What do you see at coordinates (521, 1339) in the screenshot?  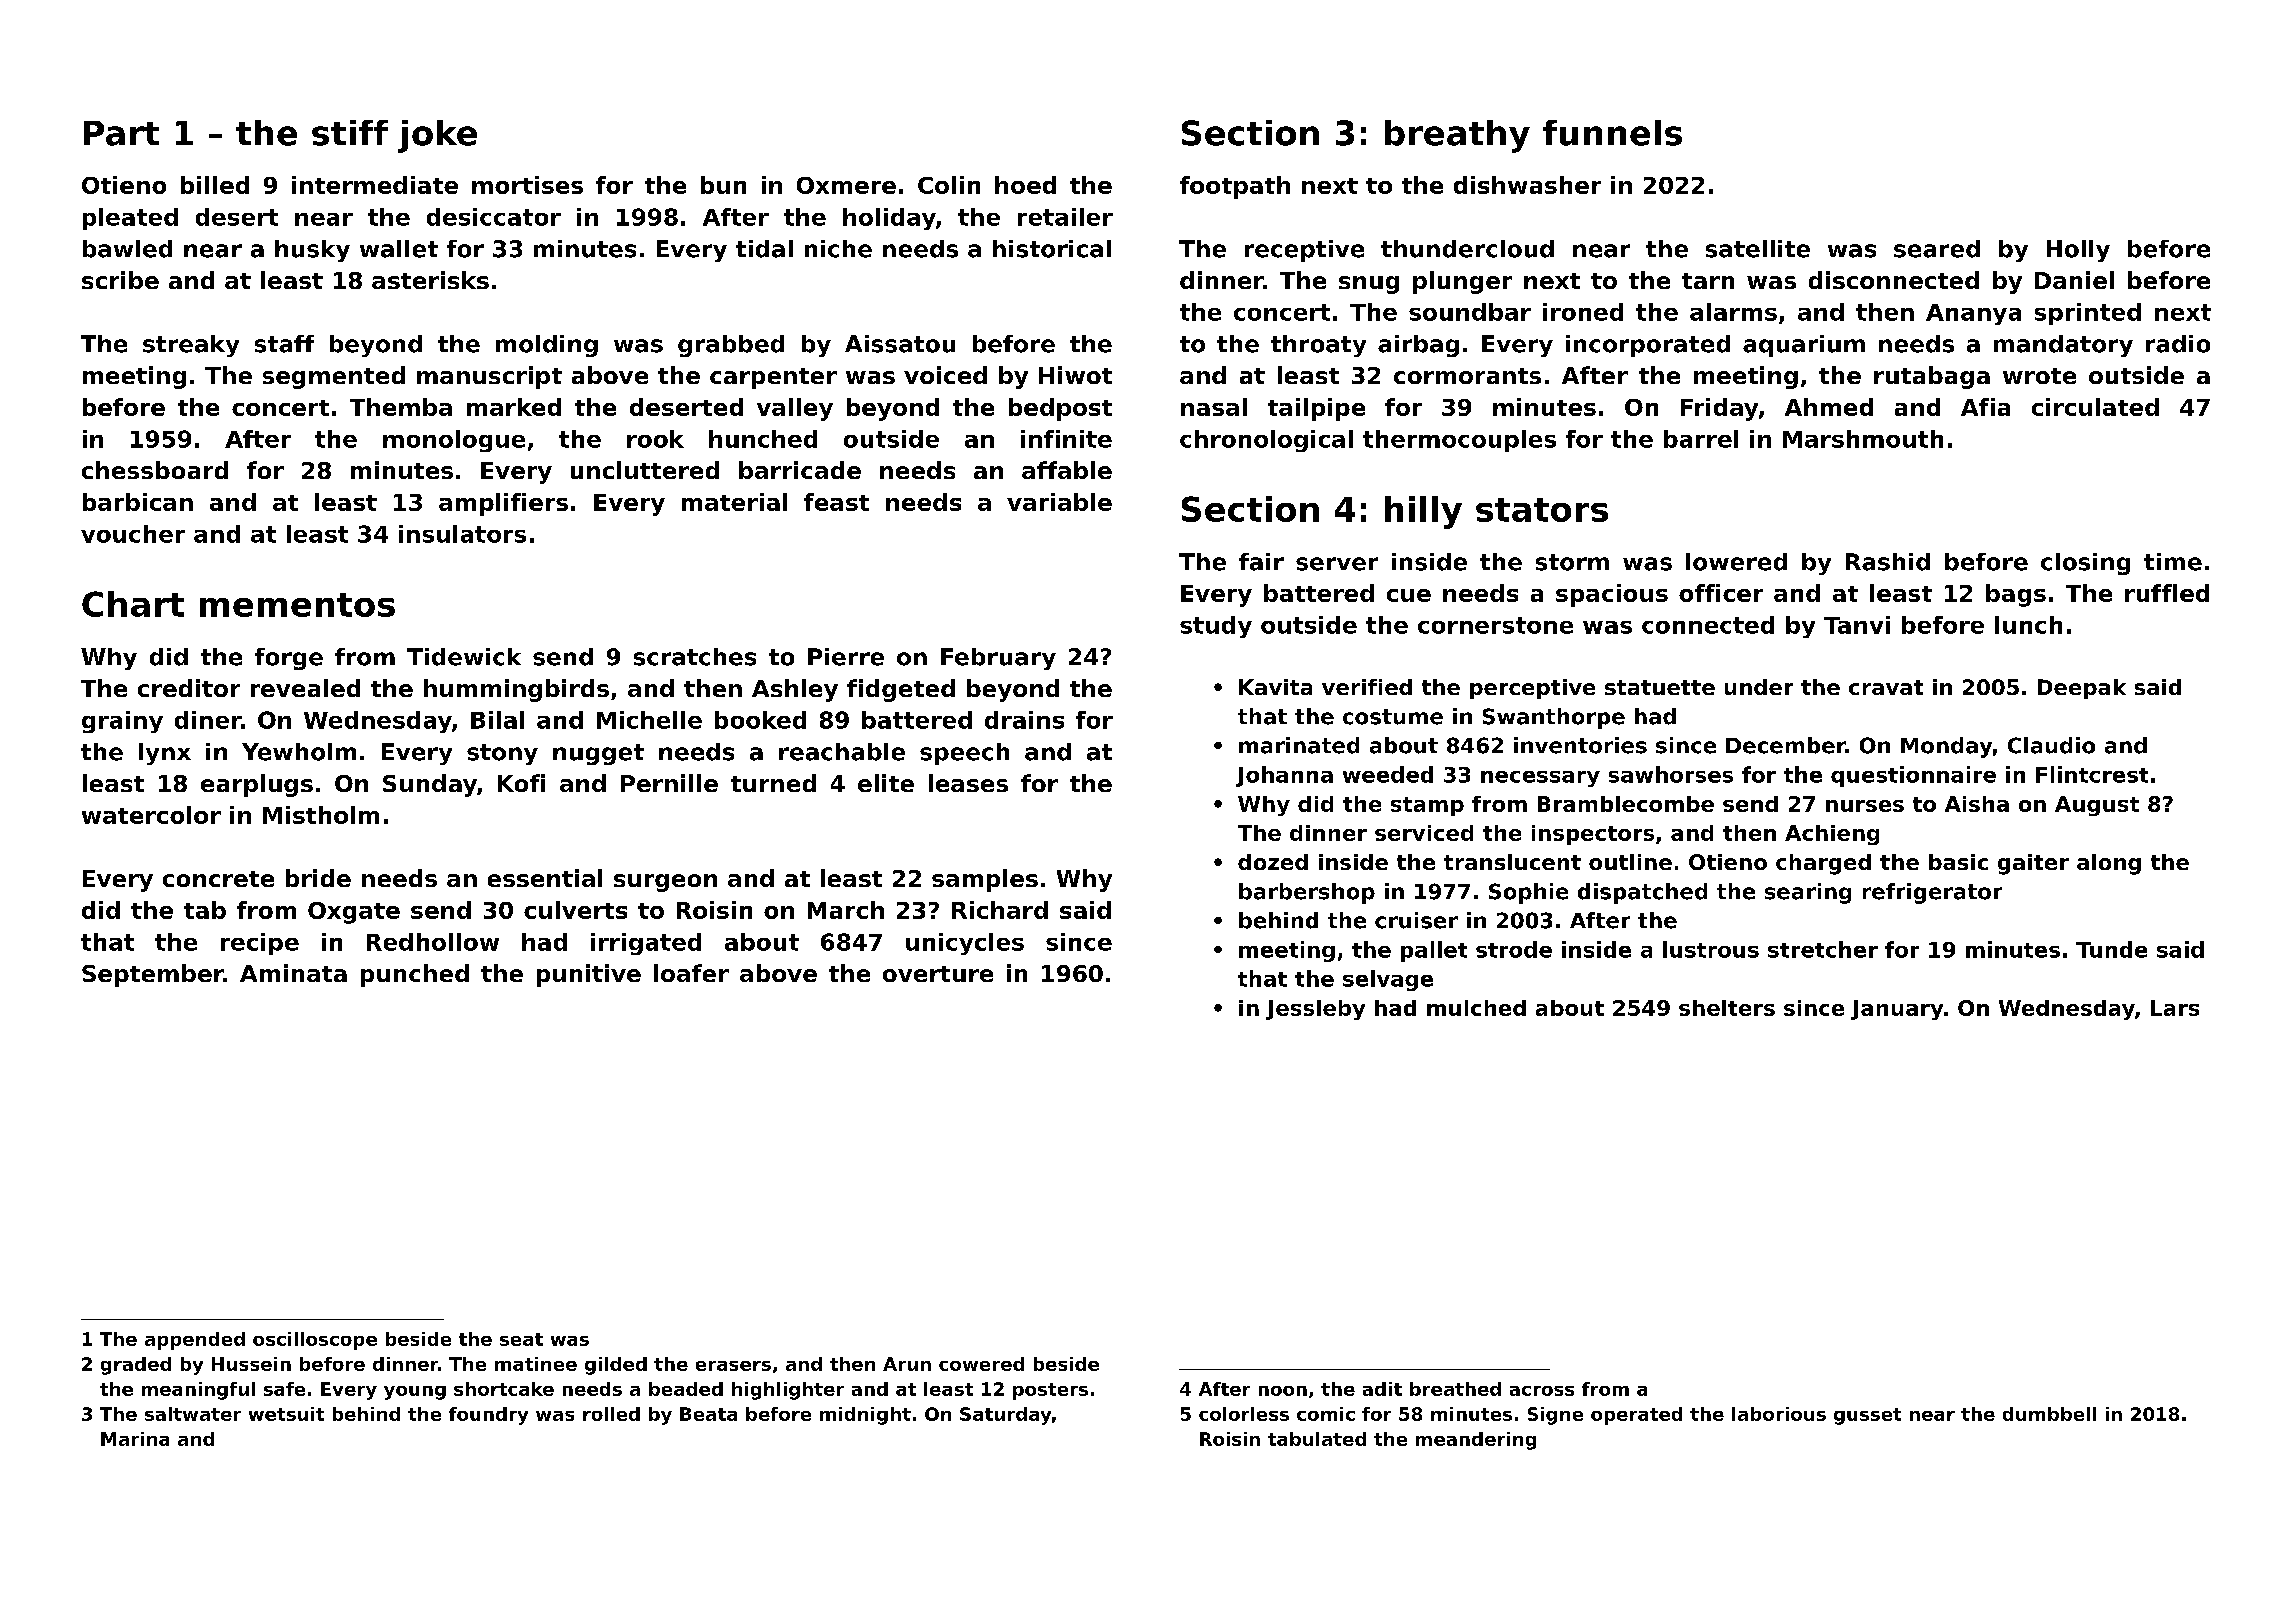 I see `seat` at bounding box center [521, 1339].
